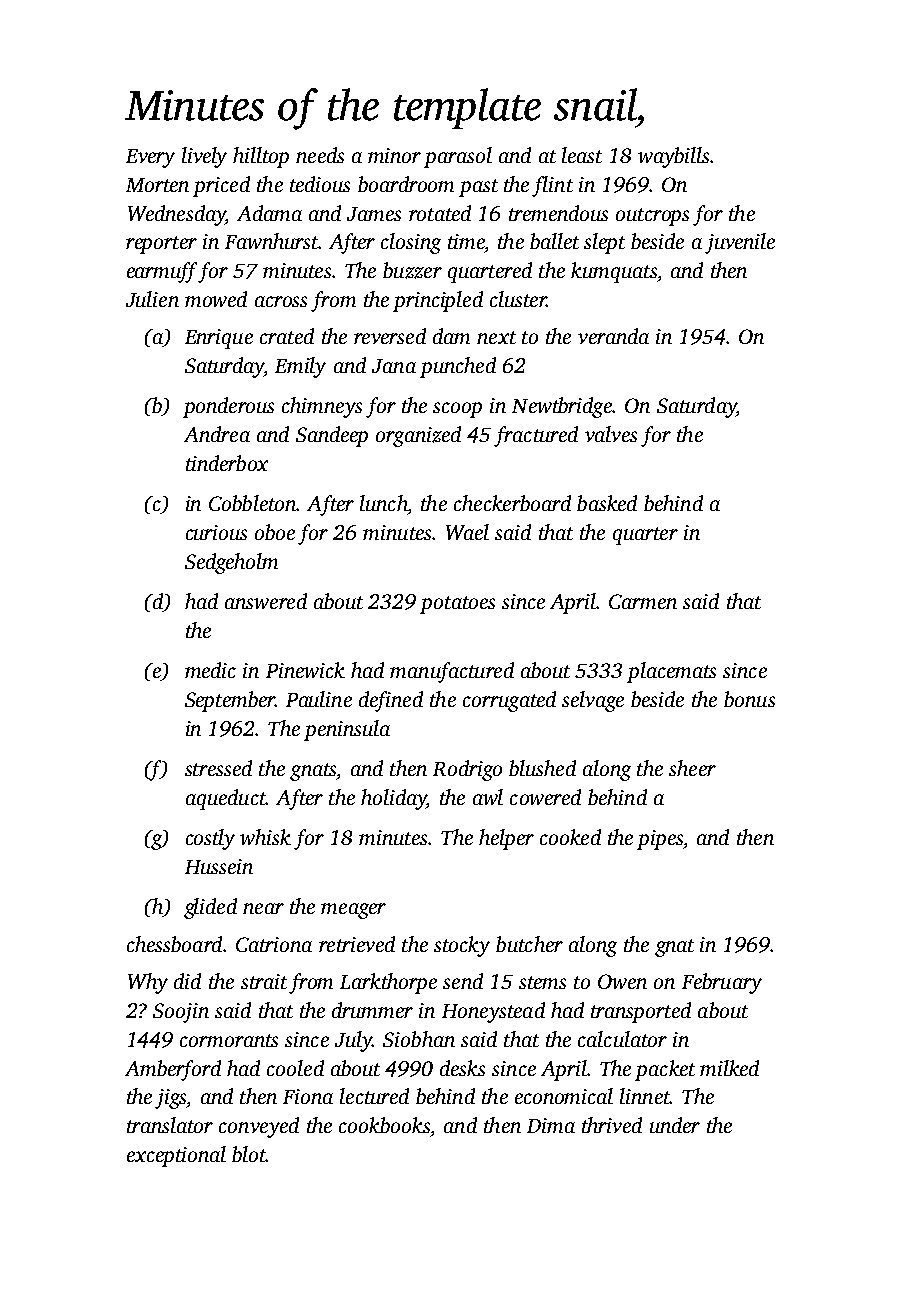 This image has width=908, height=1316. I want to click on ponderous, so click(228, 407).
